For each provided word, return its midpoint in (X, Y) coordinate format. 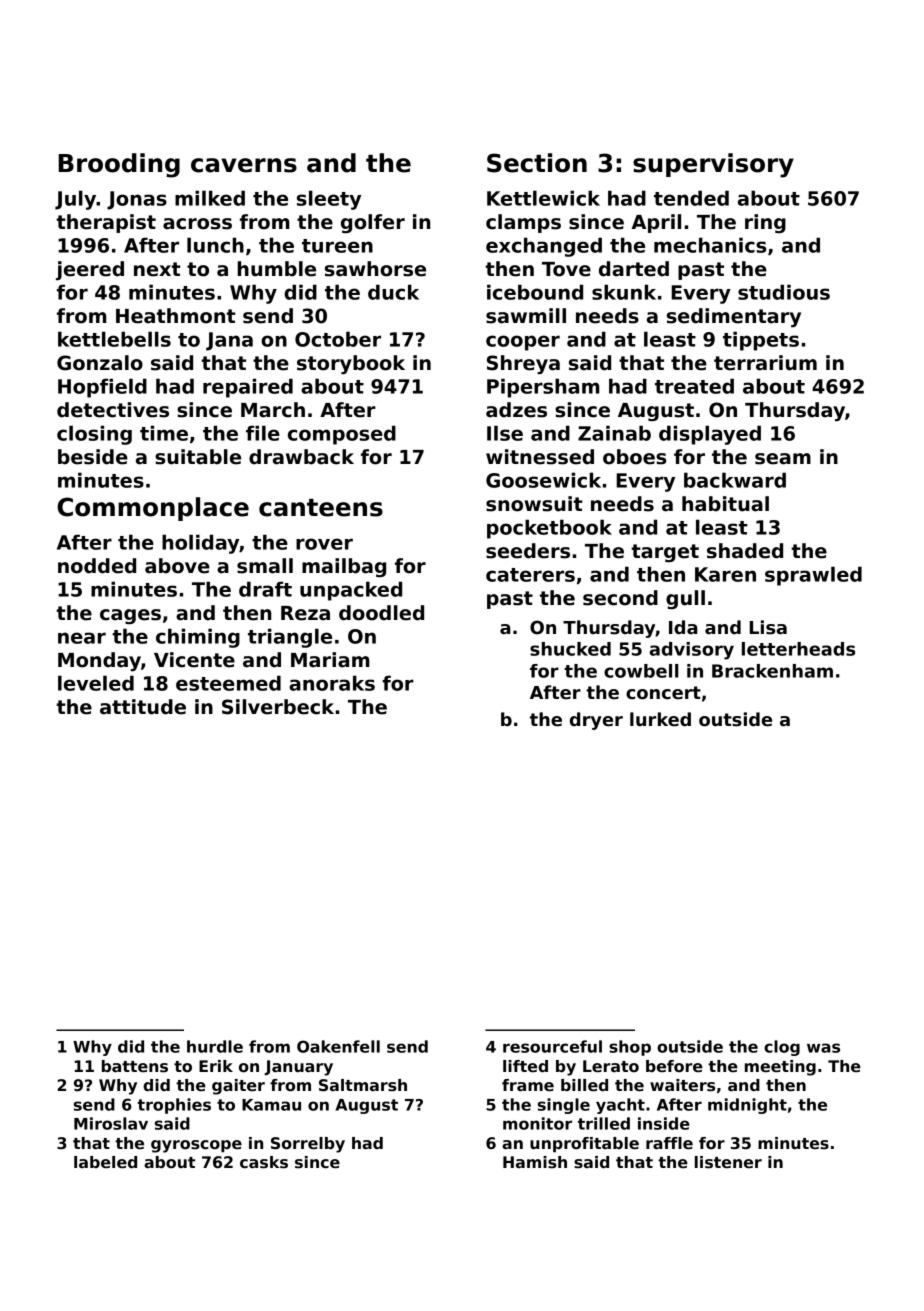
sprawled (813, 576)
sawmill (526, 316)
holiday (200, 544)
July (76, 200)
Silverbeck (278, 707)
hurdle (215, 1046)
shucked (570, 649)
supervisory (713, 165)
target (665, 553)
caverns (244, 165)
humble (277, 269)
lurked (660, 719)
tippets (761, 341)
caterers (530, 575)
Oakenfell (338, 1046)
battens (135, 1066)
